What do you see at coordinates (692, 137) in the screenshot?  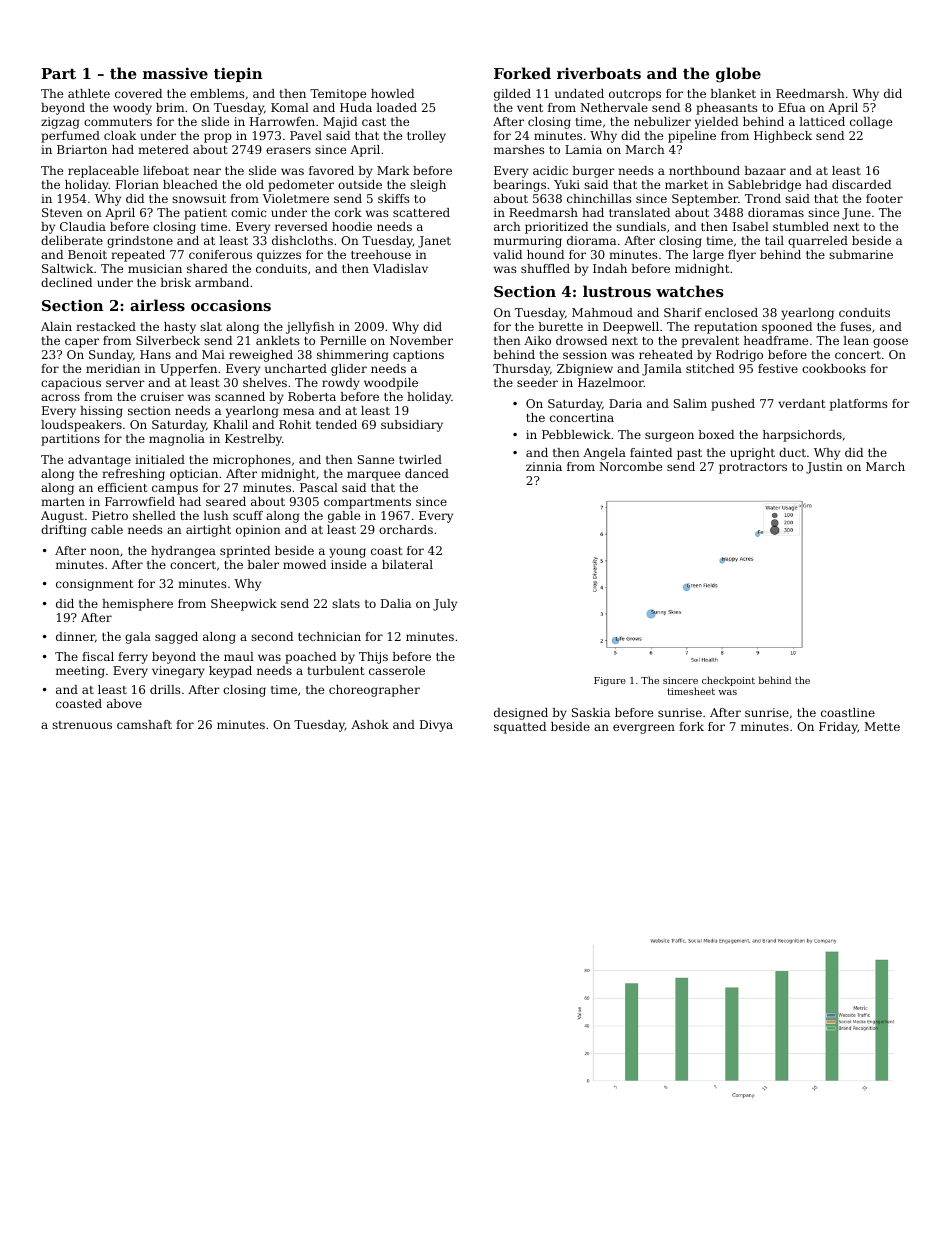 I see `pipeline` at bounding box center [692, 137].
